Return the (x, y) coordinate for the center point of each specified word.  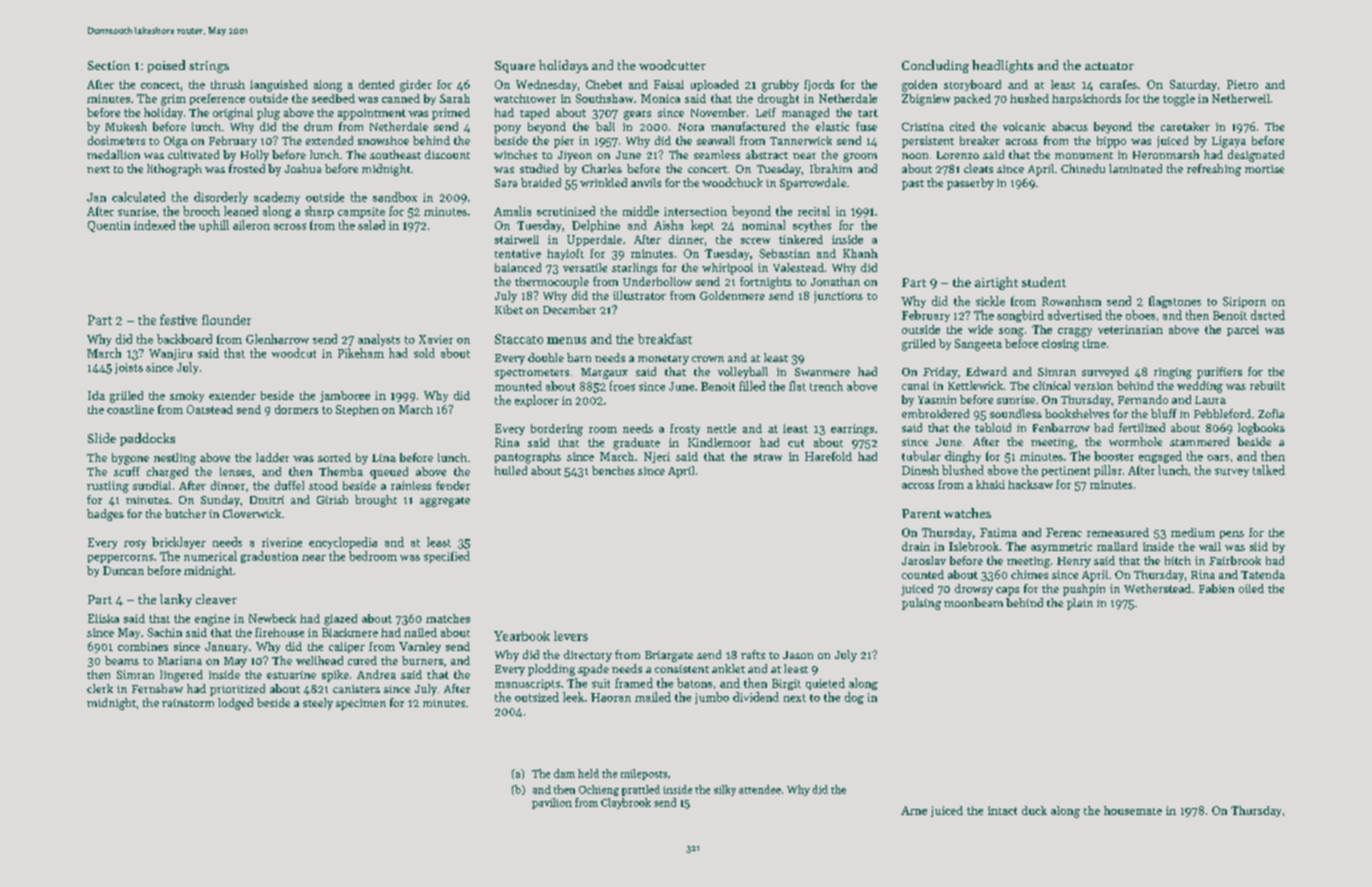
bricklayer (179, 543)
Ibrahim (831, 168)
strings (209, 67)
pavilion (552, 803)
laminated (1135, 168)
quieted (825, 684)
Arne (914, 810)
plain (1080, 604)
